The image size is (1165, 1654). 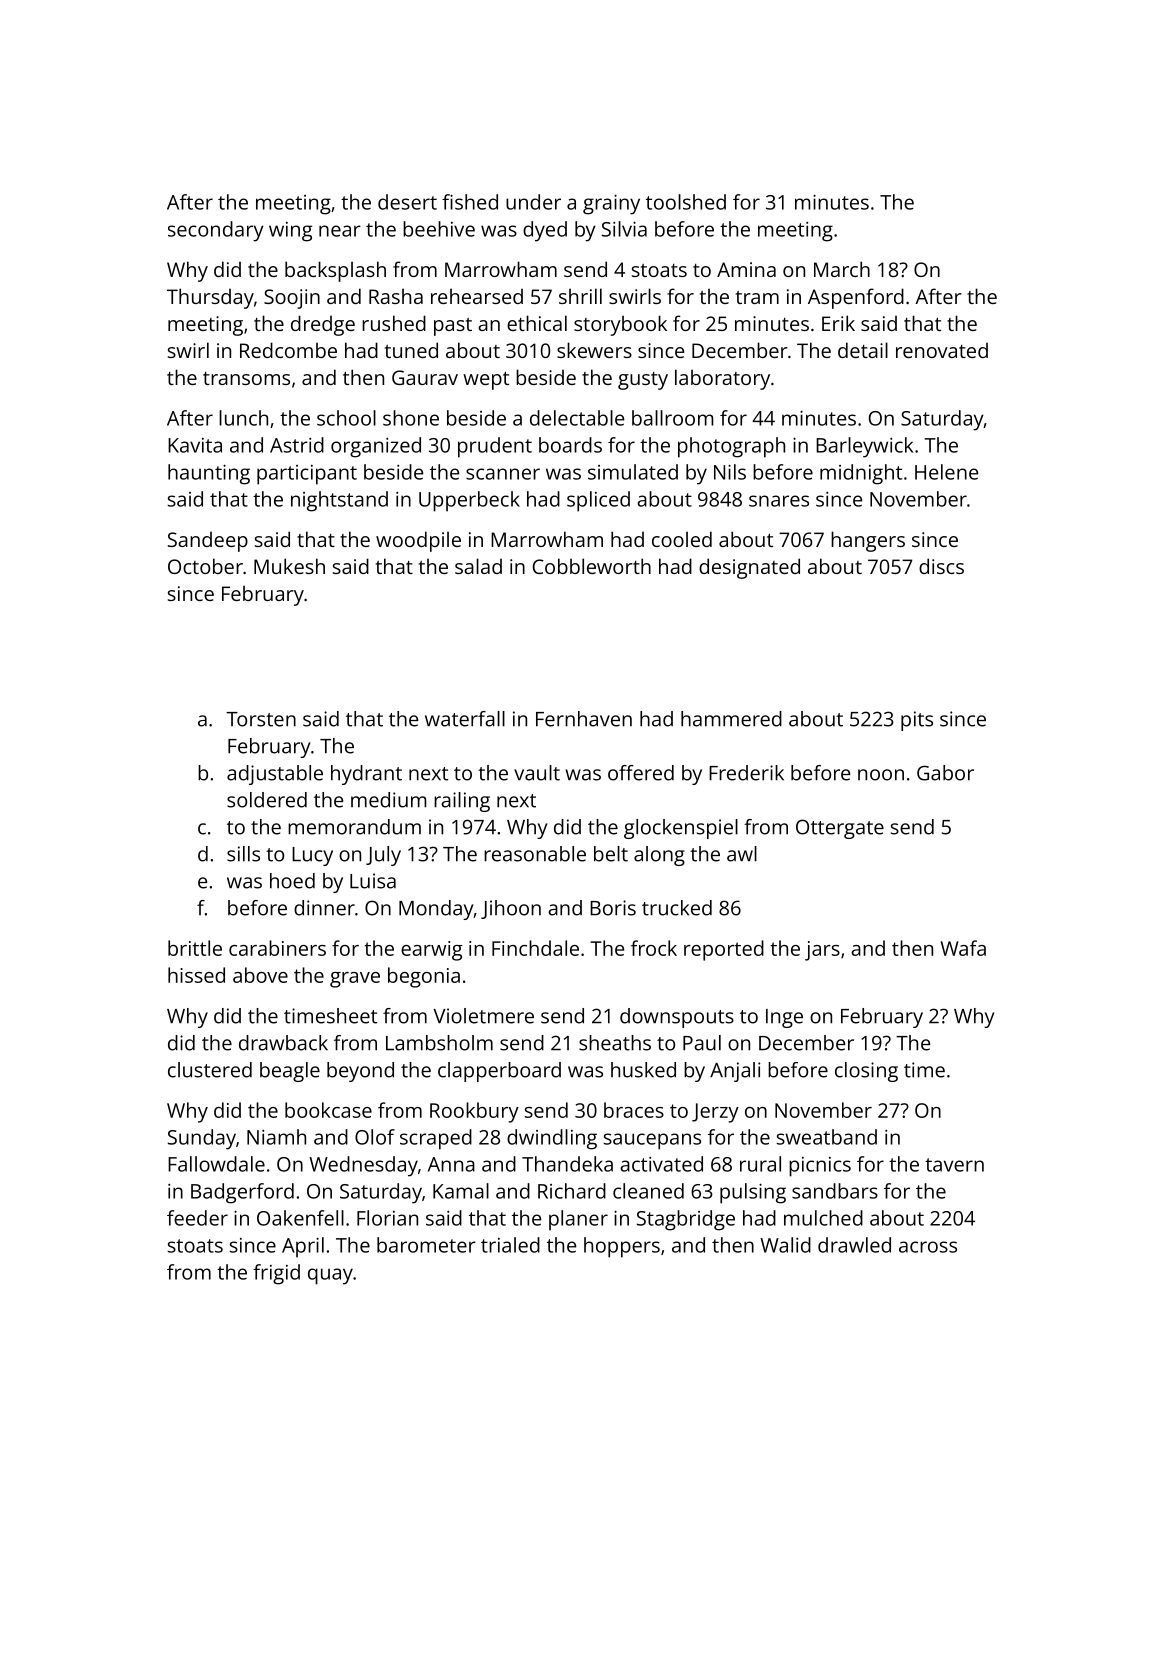 I want to click on fished, so click(x=470, y=202).
